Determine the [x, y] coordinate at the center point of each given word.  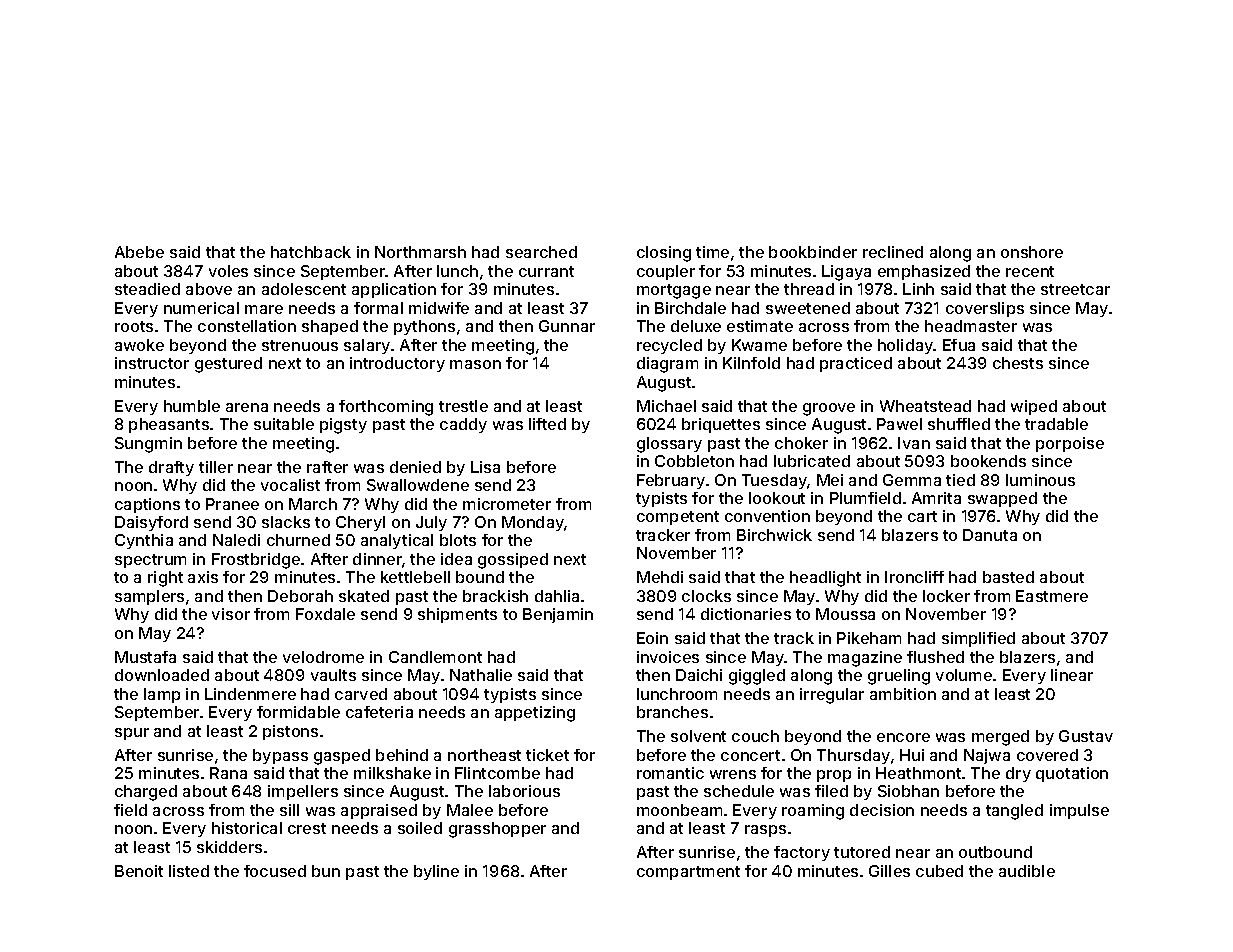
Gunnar [567, 326]
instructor [152, 363]
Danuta [990, 535]
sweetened [808, 308]
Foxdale [325, 614]
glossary [669, 445]
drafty [171, 468]
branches [672, 712]
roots [134, 326]
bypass [280, 756]
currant [546, 271]
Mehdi [660, 577]
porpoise [1070, 444]
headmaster [971, 326]
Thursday [853, 756]
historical [247, 828]
